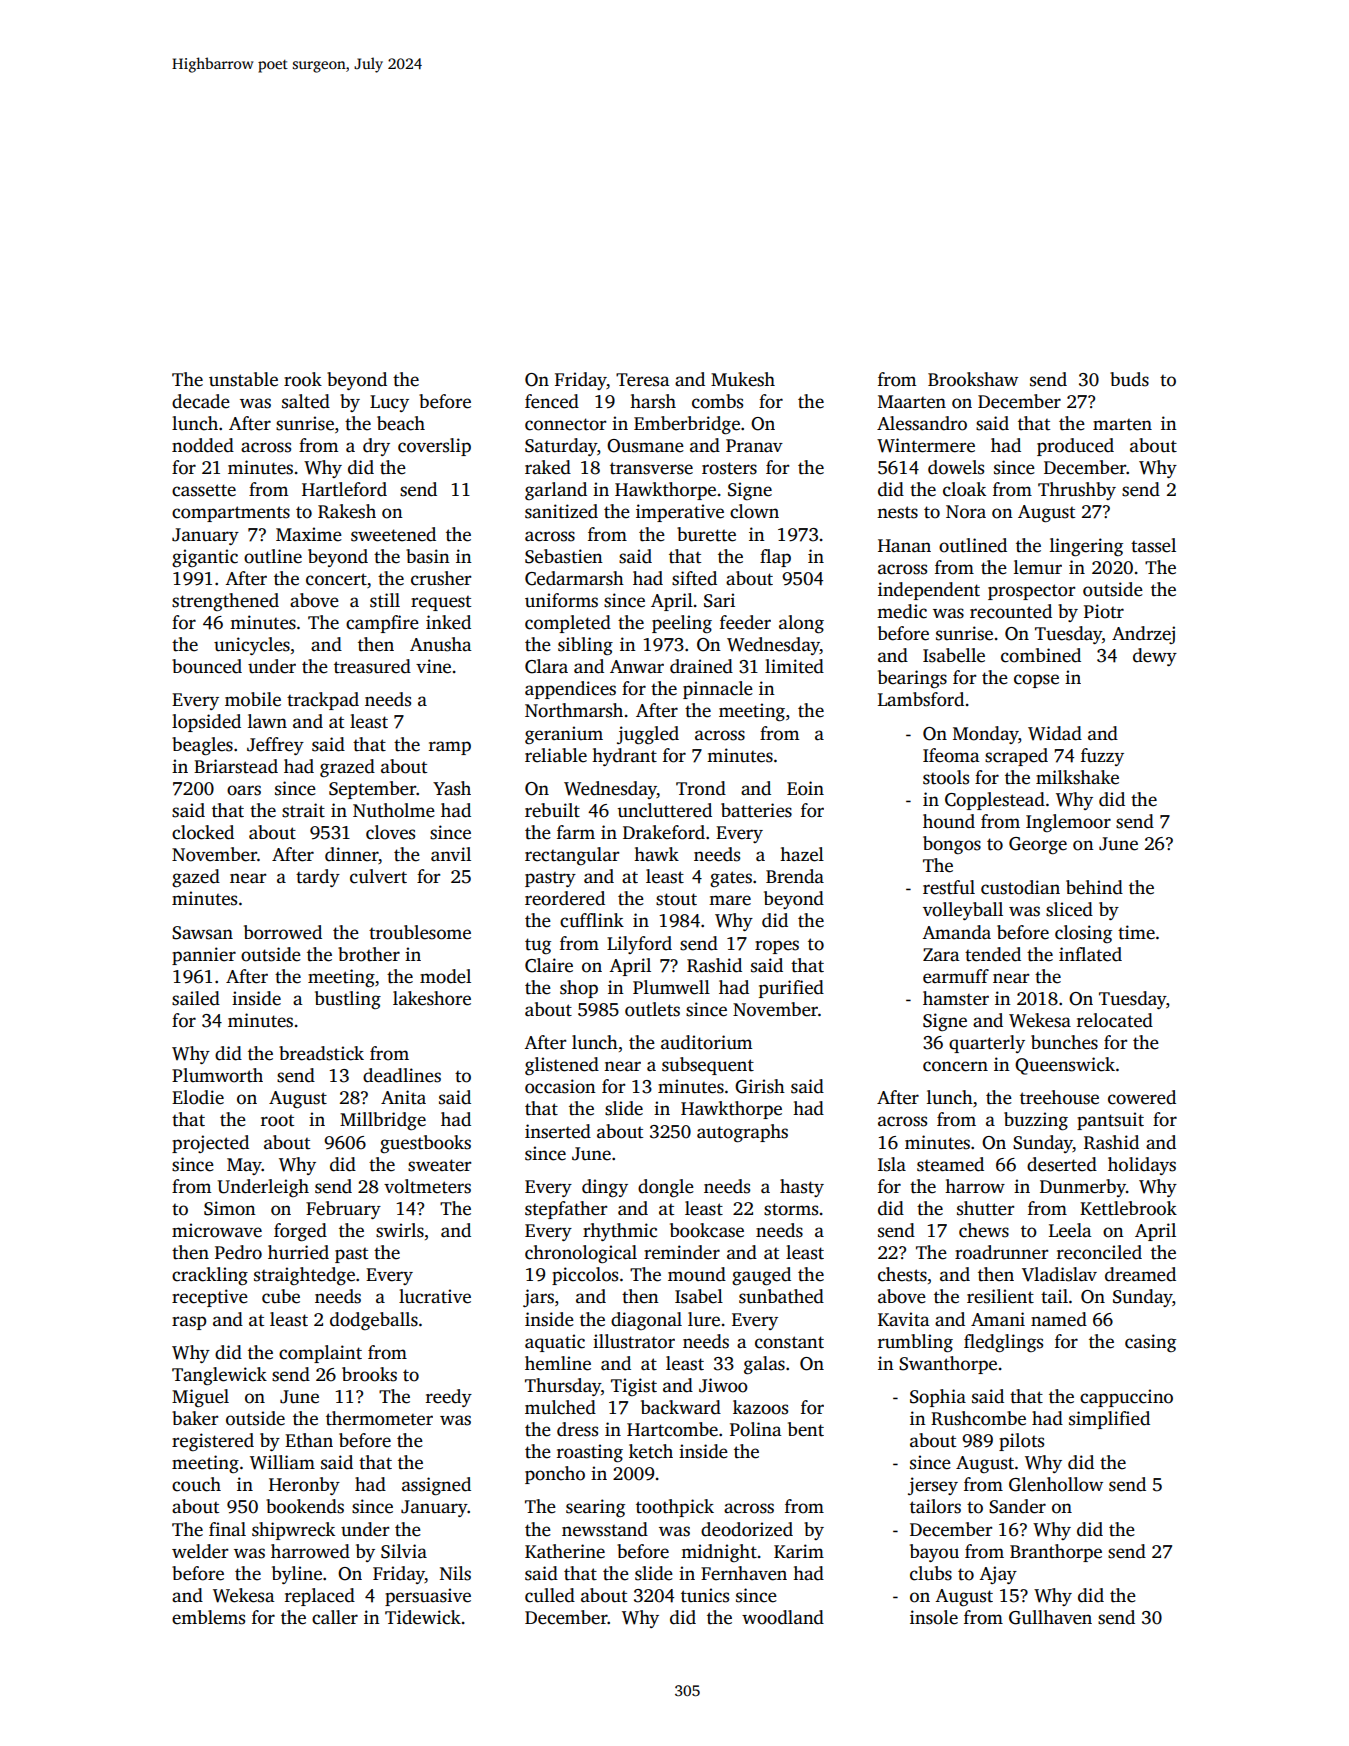 The image size is (1349, 1746). I want to click on Girish, so click(760, 1086).
